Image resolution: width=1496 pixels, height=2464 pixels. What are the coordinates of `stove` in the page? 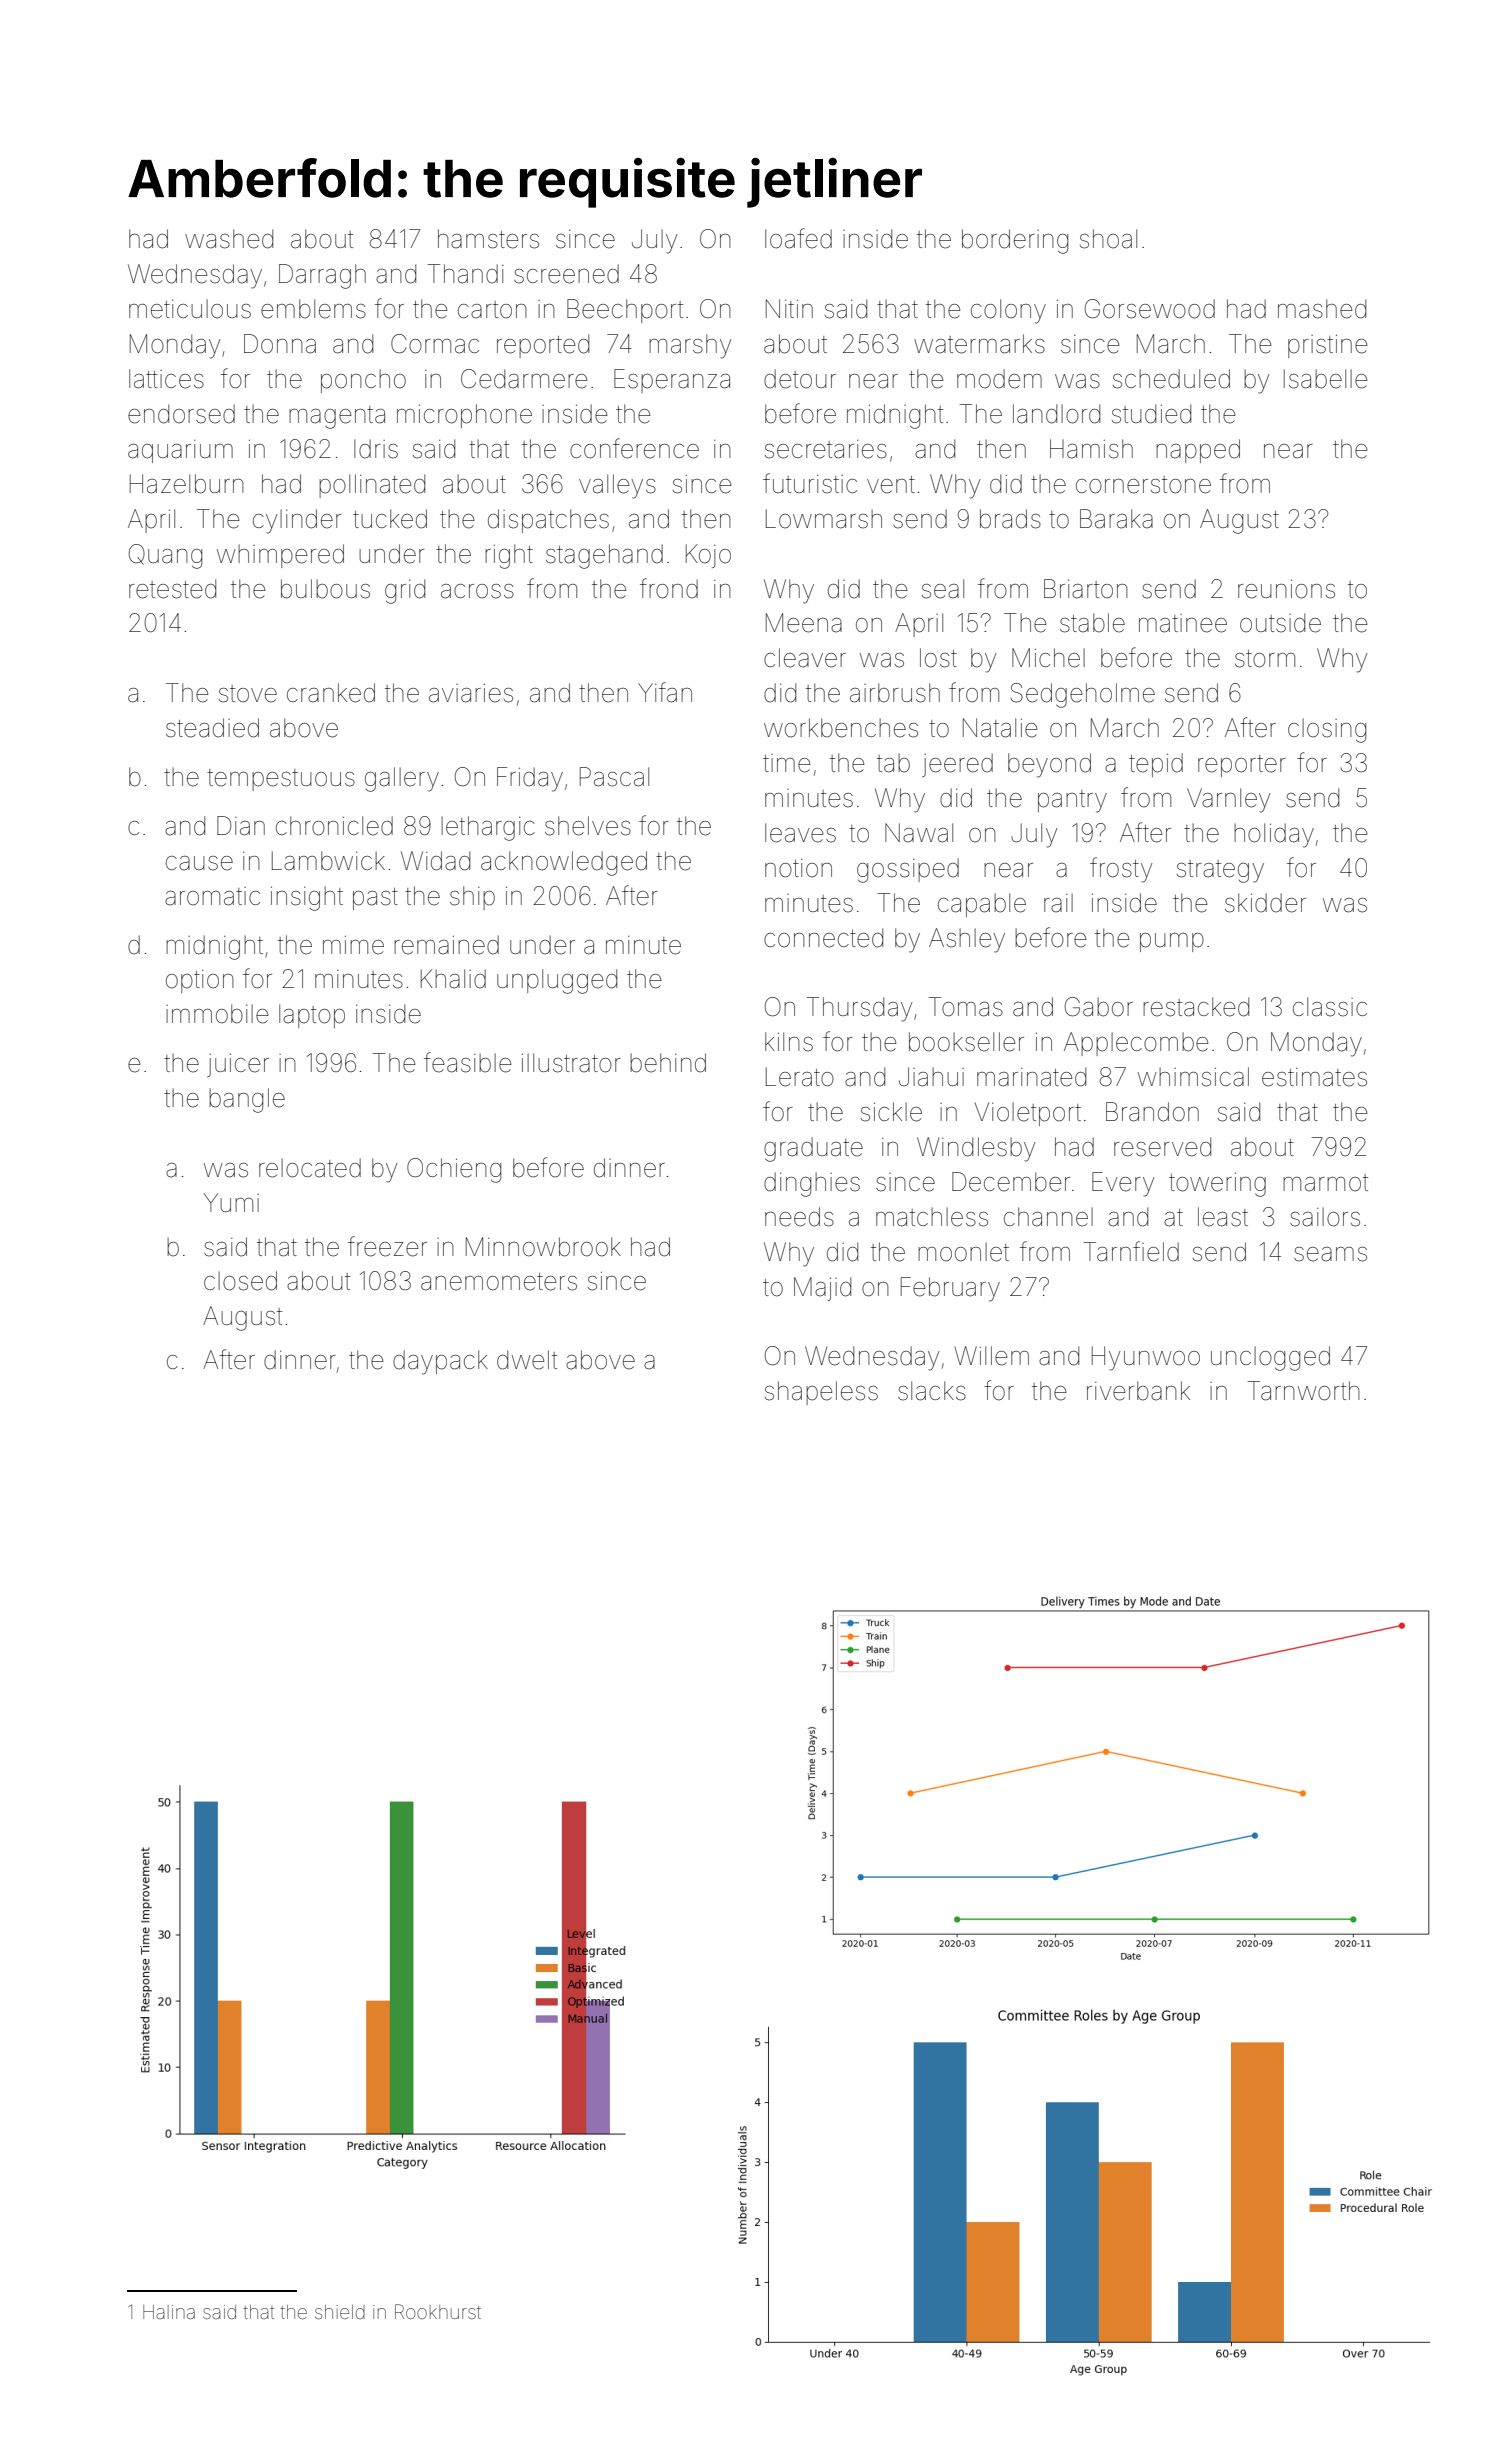 It's located at (248, 694).
